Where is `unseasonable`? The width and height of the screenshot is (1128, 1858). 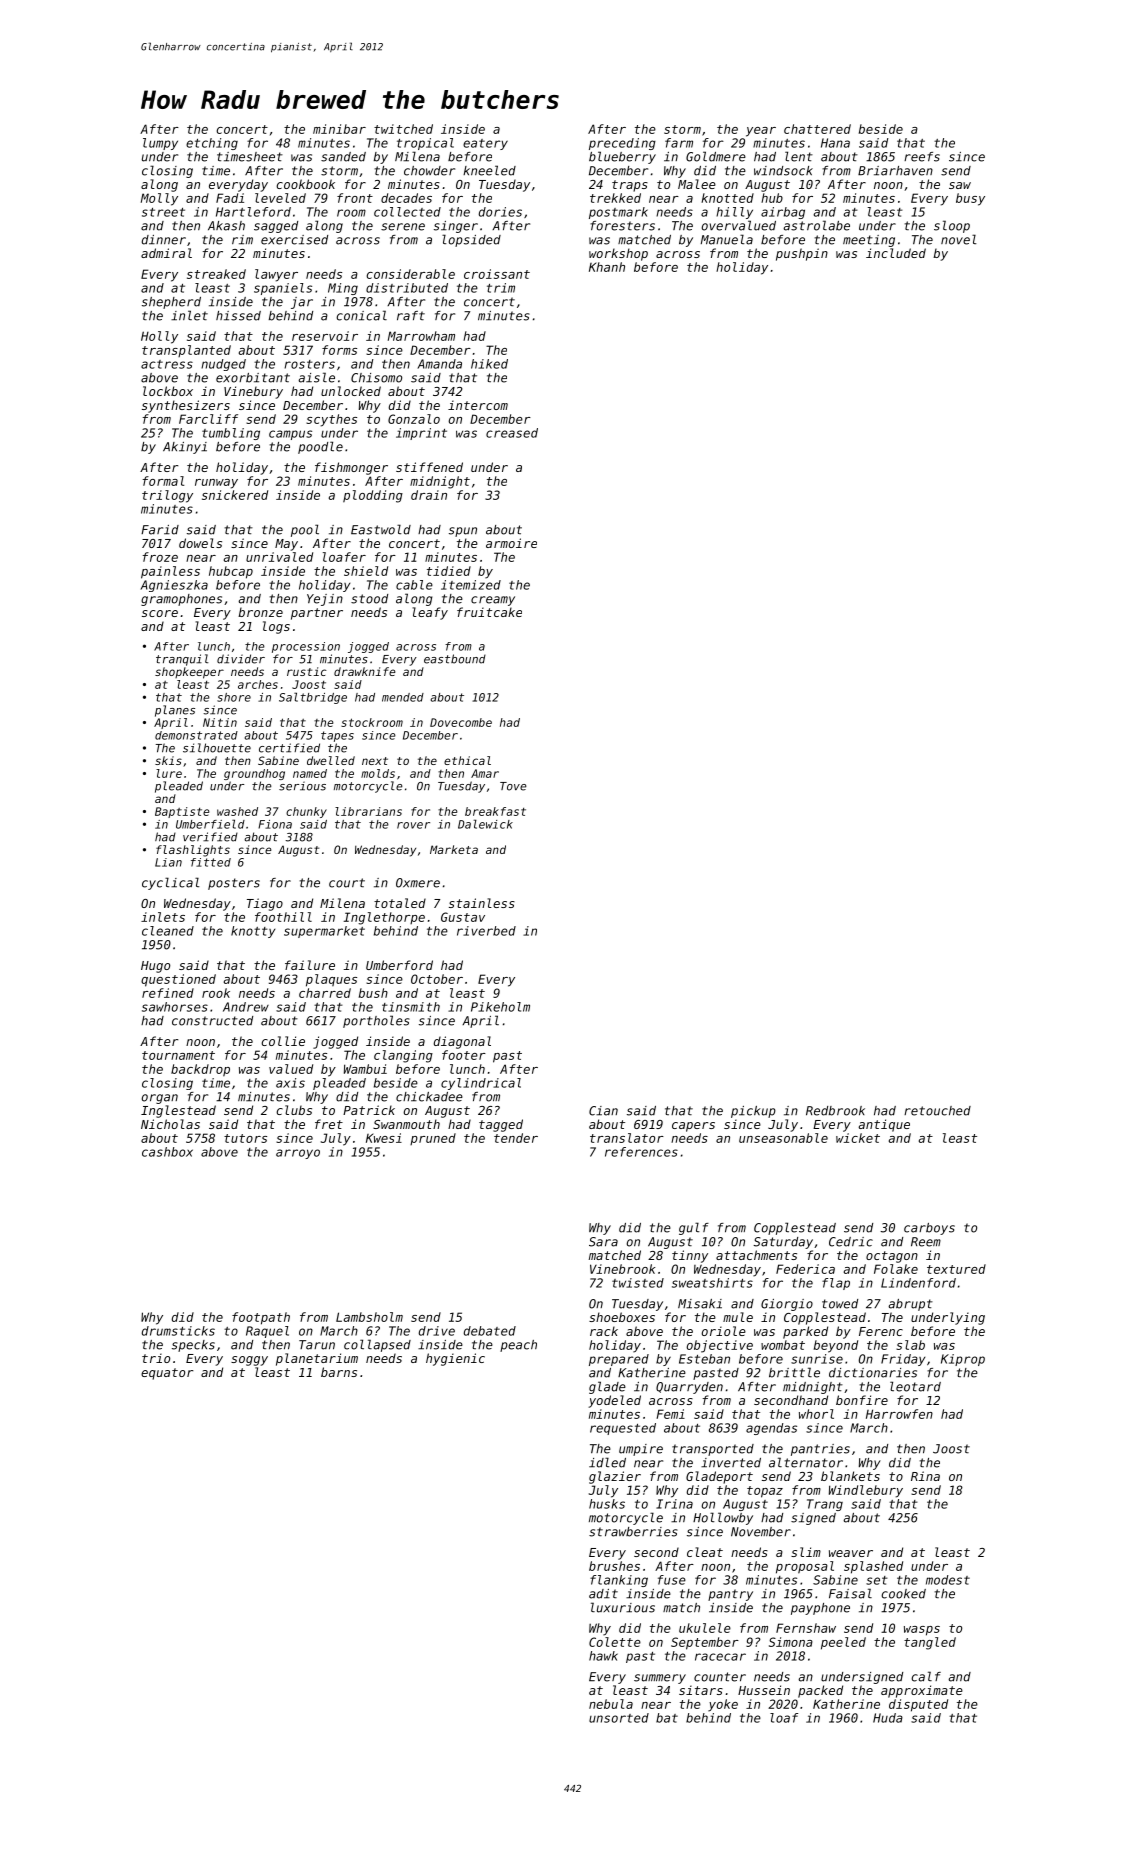
unseasonable is located at coordinates (783, 1138).
